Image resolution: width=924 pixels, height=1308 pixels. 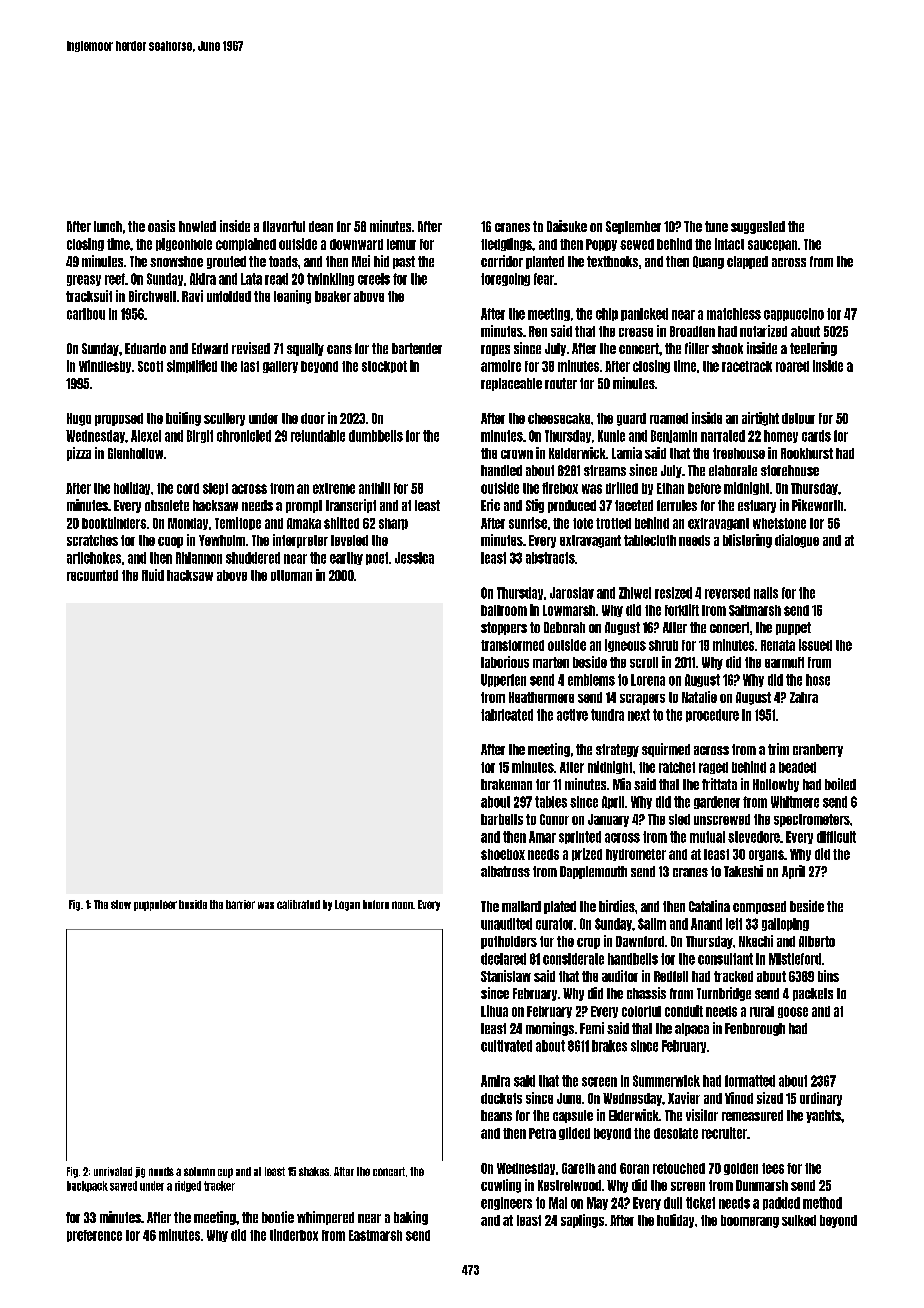 I want to click on fabricated, so click(x=507, y=715).
